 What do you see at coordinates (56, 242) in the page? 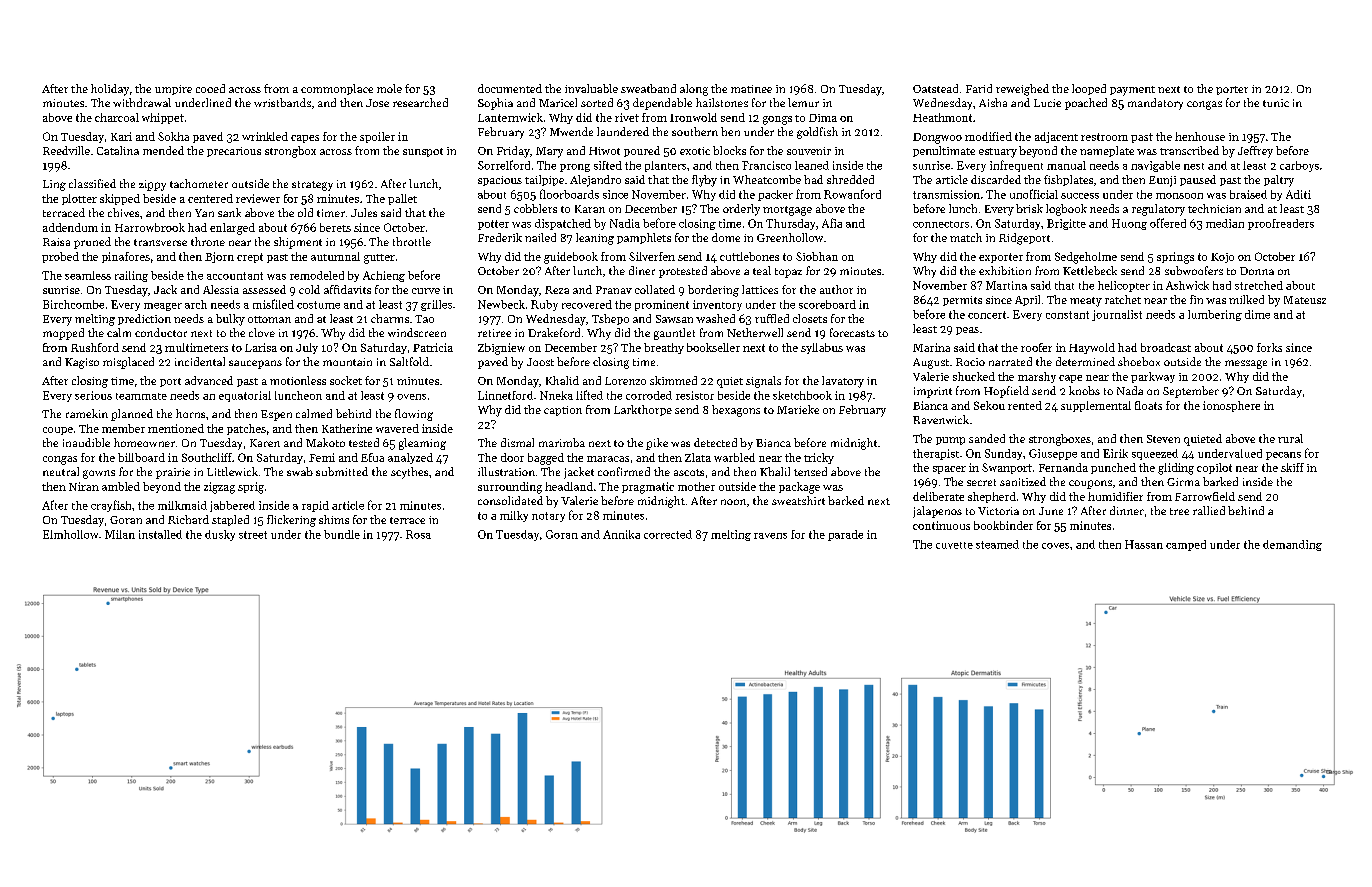
I see `Raisa` at bounding box center [56, 242].
